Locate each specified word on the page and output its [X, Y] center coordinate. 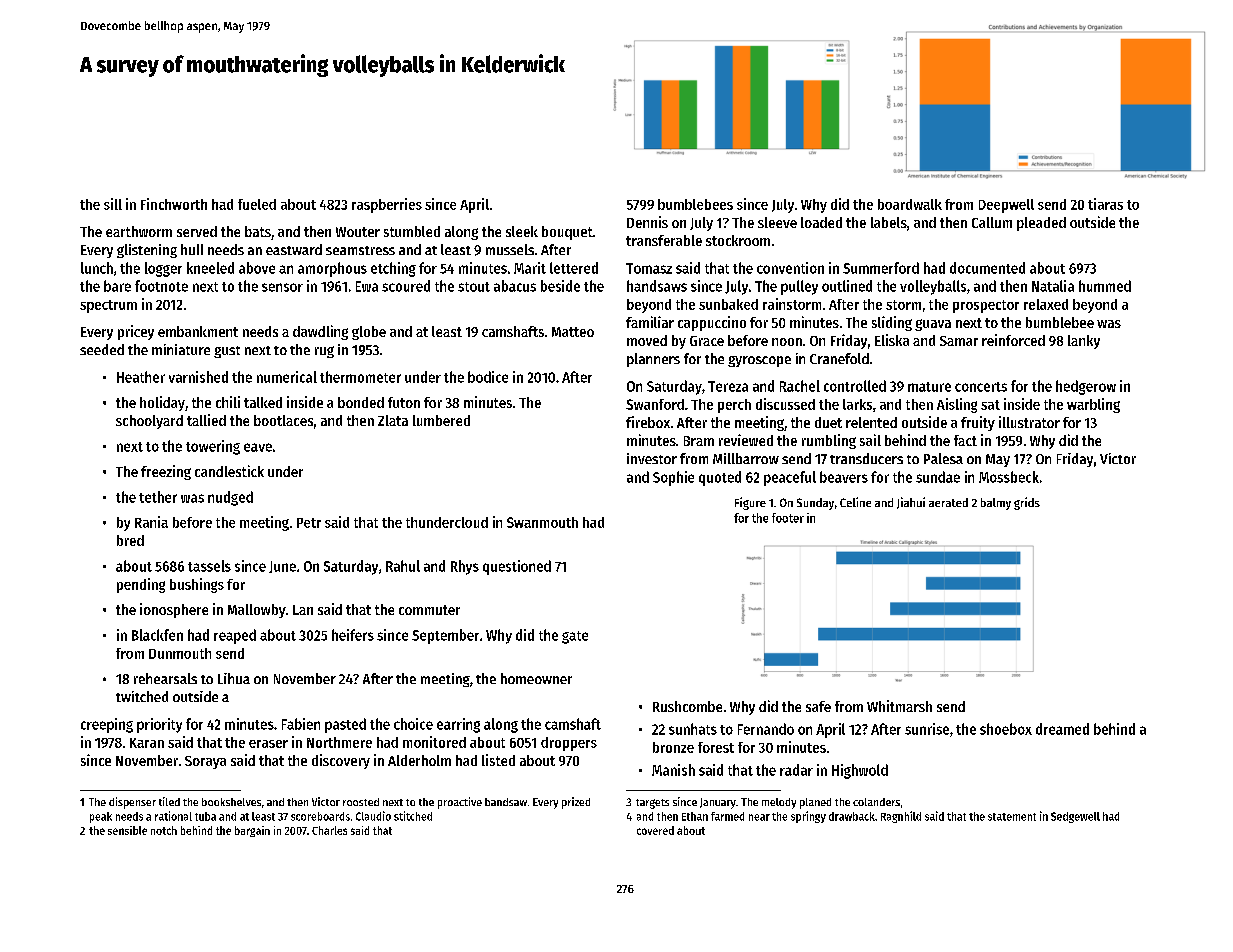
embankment [198, 331]
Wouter [358, 232]
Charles [329, 830]
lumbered [441, 420]
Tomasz [649, 268]
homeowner [536, 678]
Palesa [943, 458]
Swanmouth [542, 522]
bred [130, 540]
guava [933, 325]
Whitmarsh [899, 706]
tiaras [1105, 204]
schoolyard [149, 422]
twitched [142, 696]
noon [787, 342]
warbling [1093, 405]
